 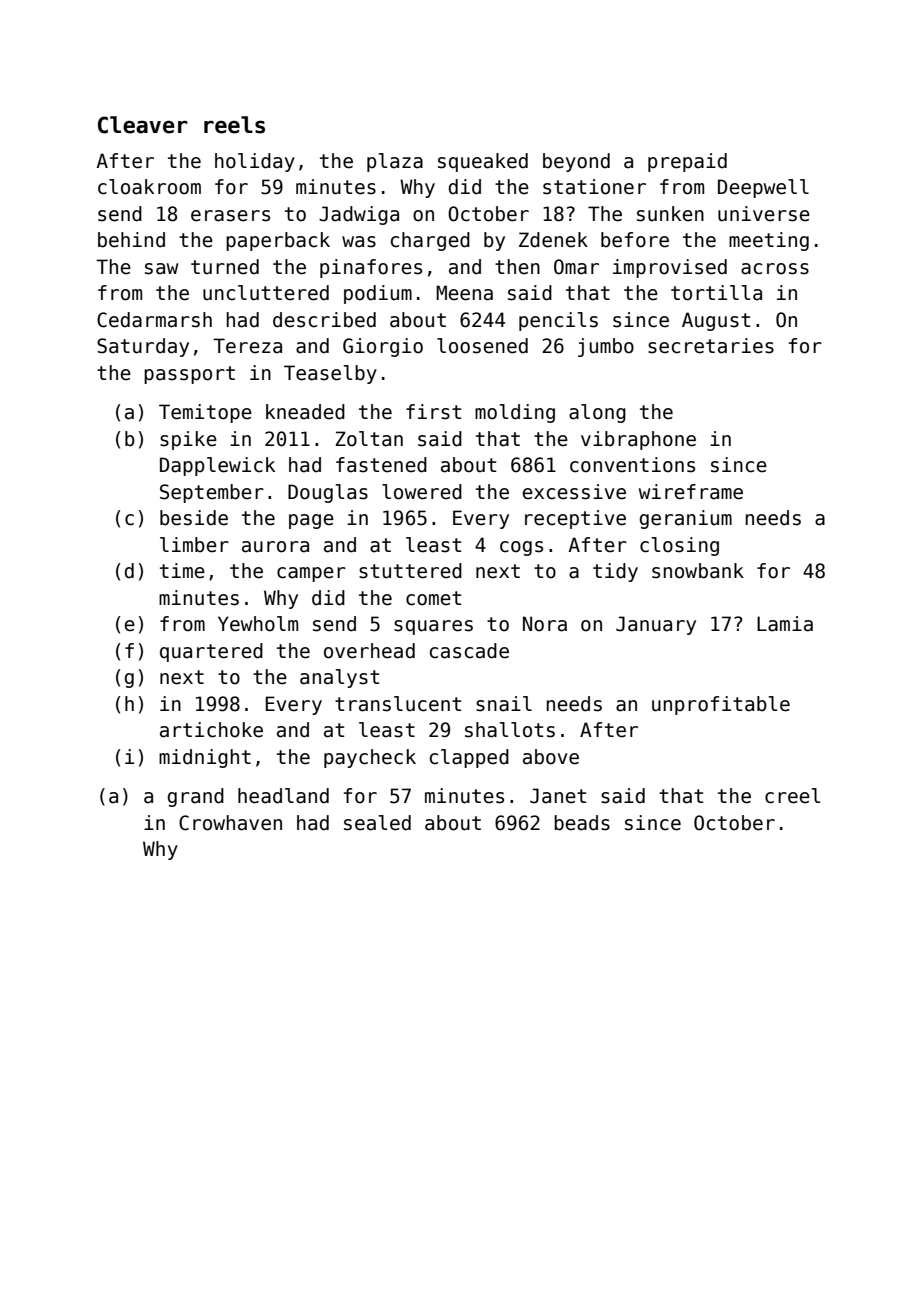 What do you see at coordinates (234, 125) in the screenshot?
I see `reels` at bounding box center [234, 125].
